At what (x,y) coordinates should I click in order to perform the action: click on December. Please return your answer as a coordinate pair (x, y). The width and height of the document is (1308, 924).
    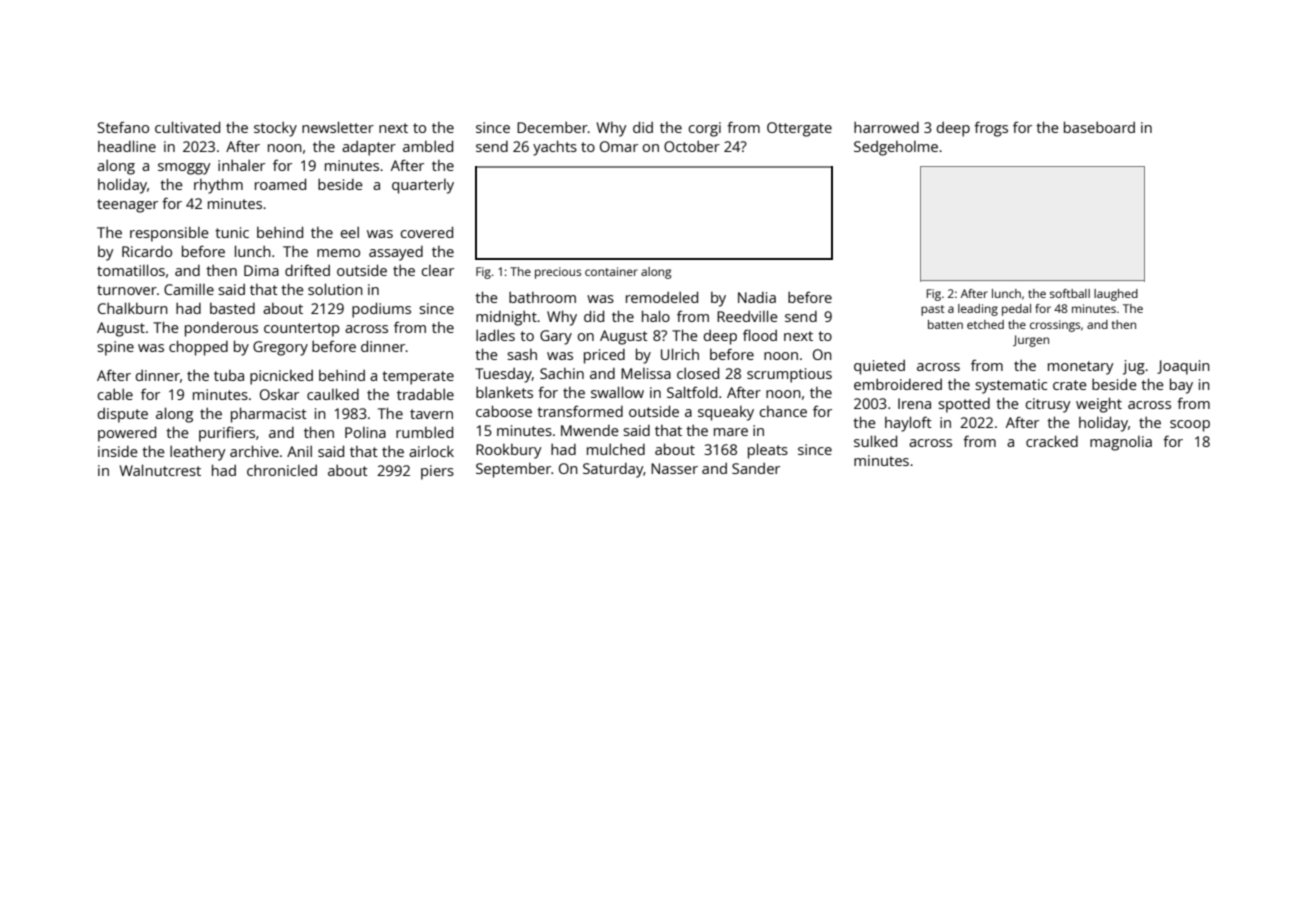
    Looking at the image, I should click on (552, 127).
